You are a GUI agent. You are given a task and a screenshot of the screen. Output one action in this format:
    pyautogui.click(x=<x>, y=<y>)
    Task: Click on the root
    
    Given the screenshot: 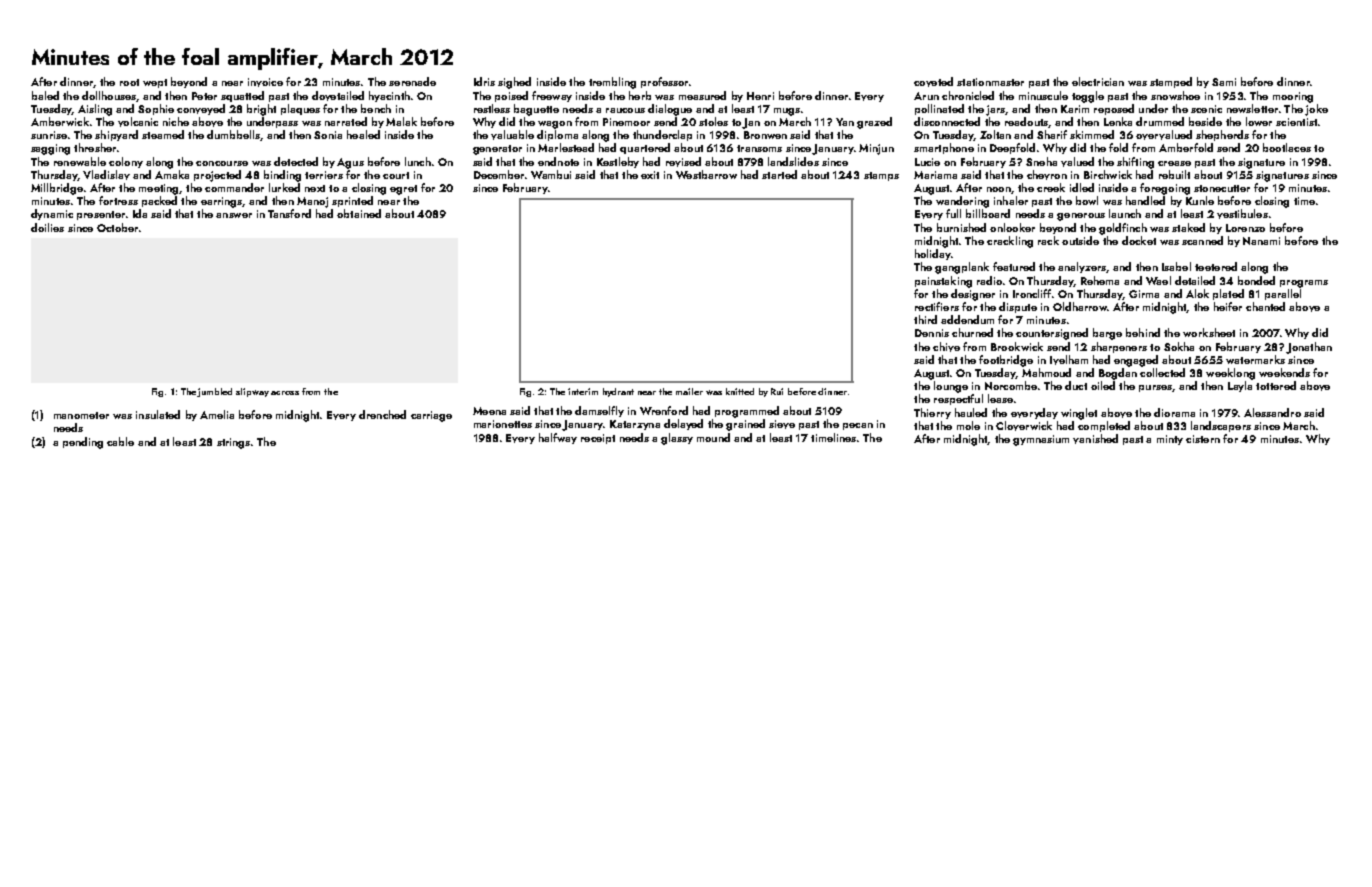 What is the action you would take?
    pyautogui.click(x=129, y=82)
